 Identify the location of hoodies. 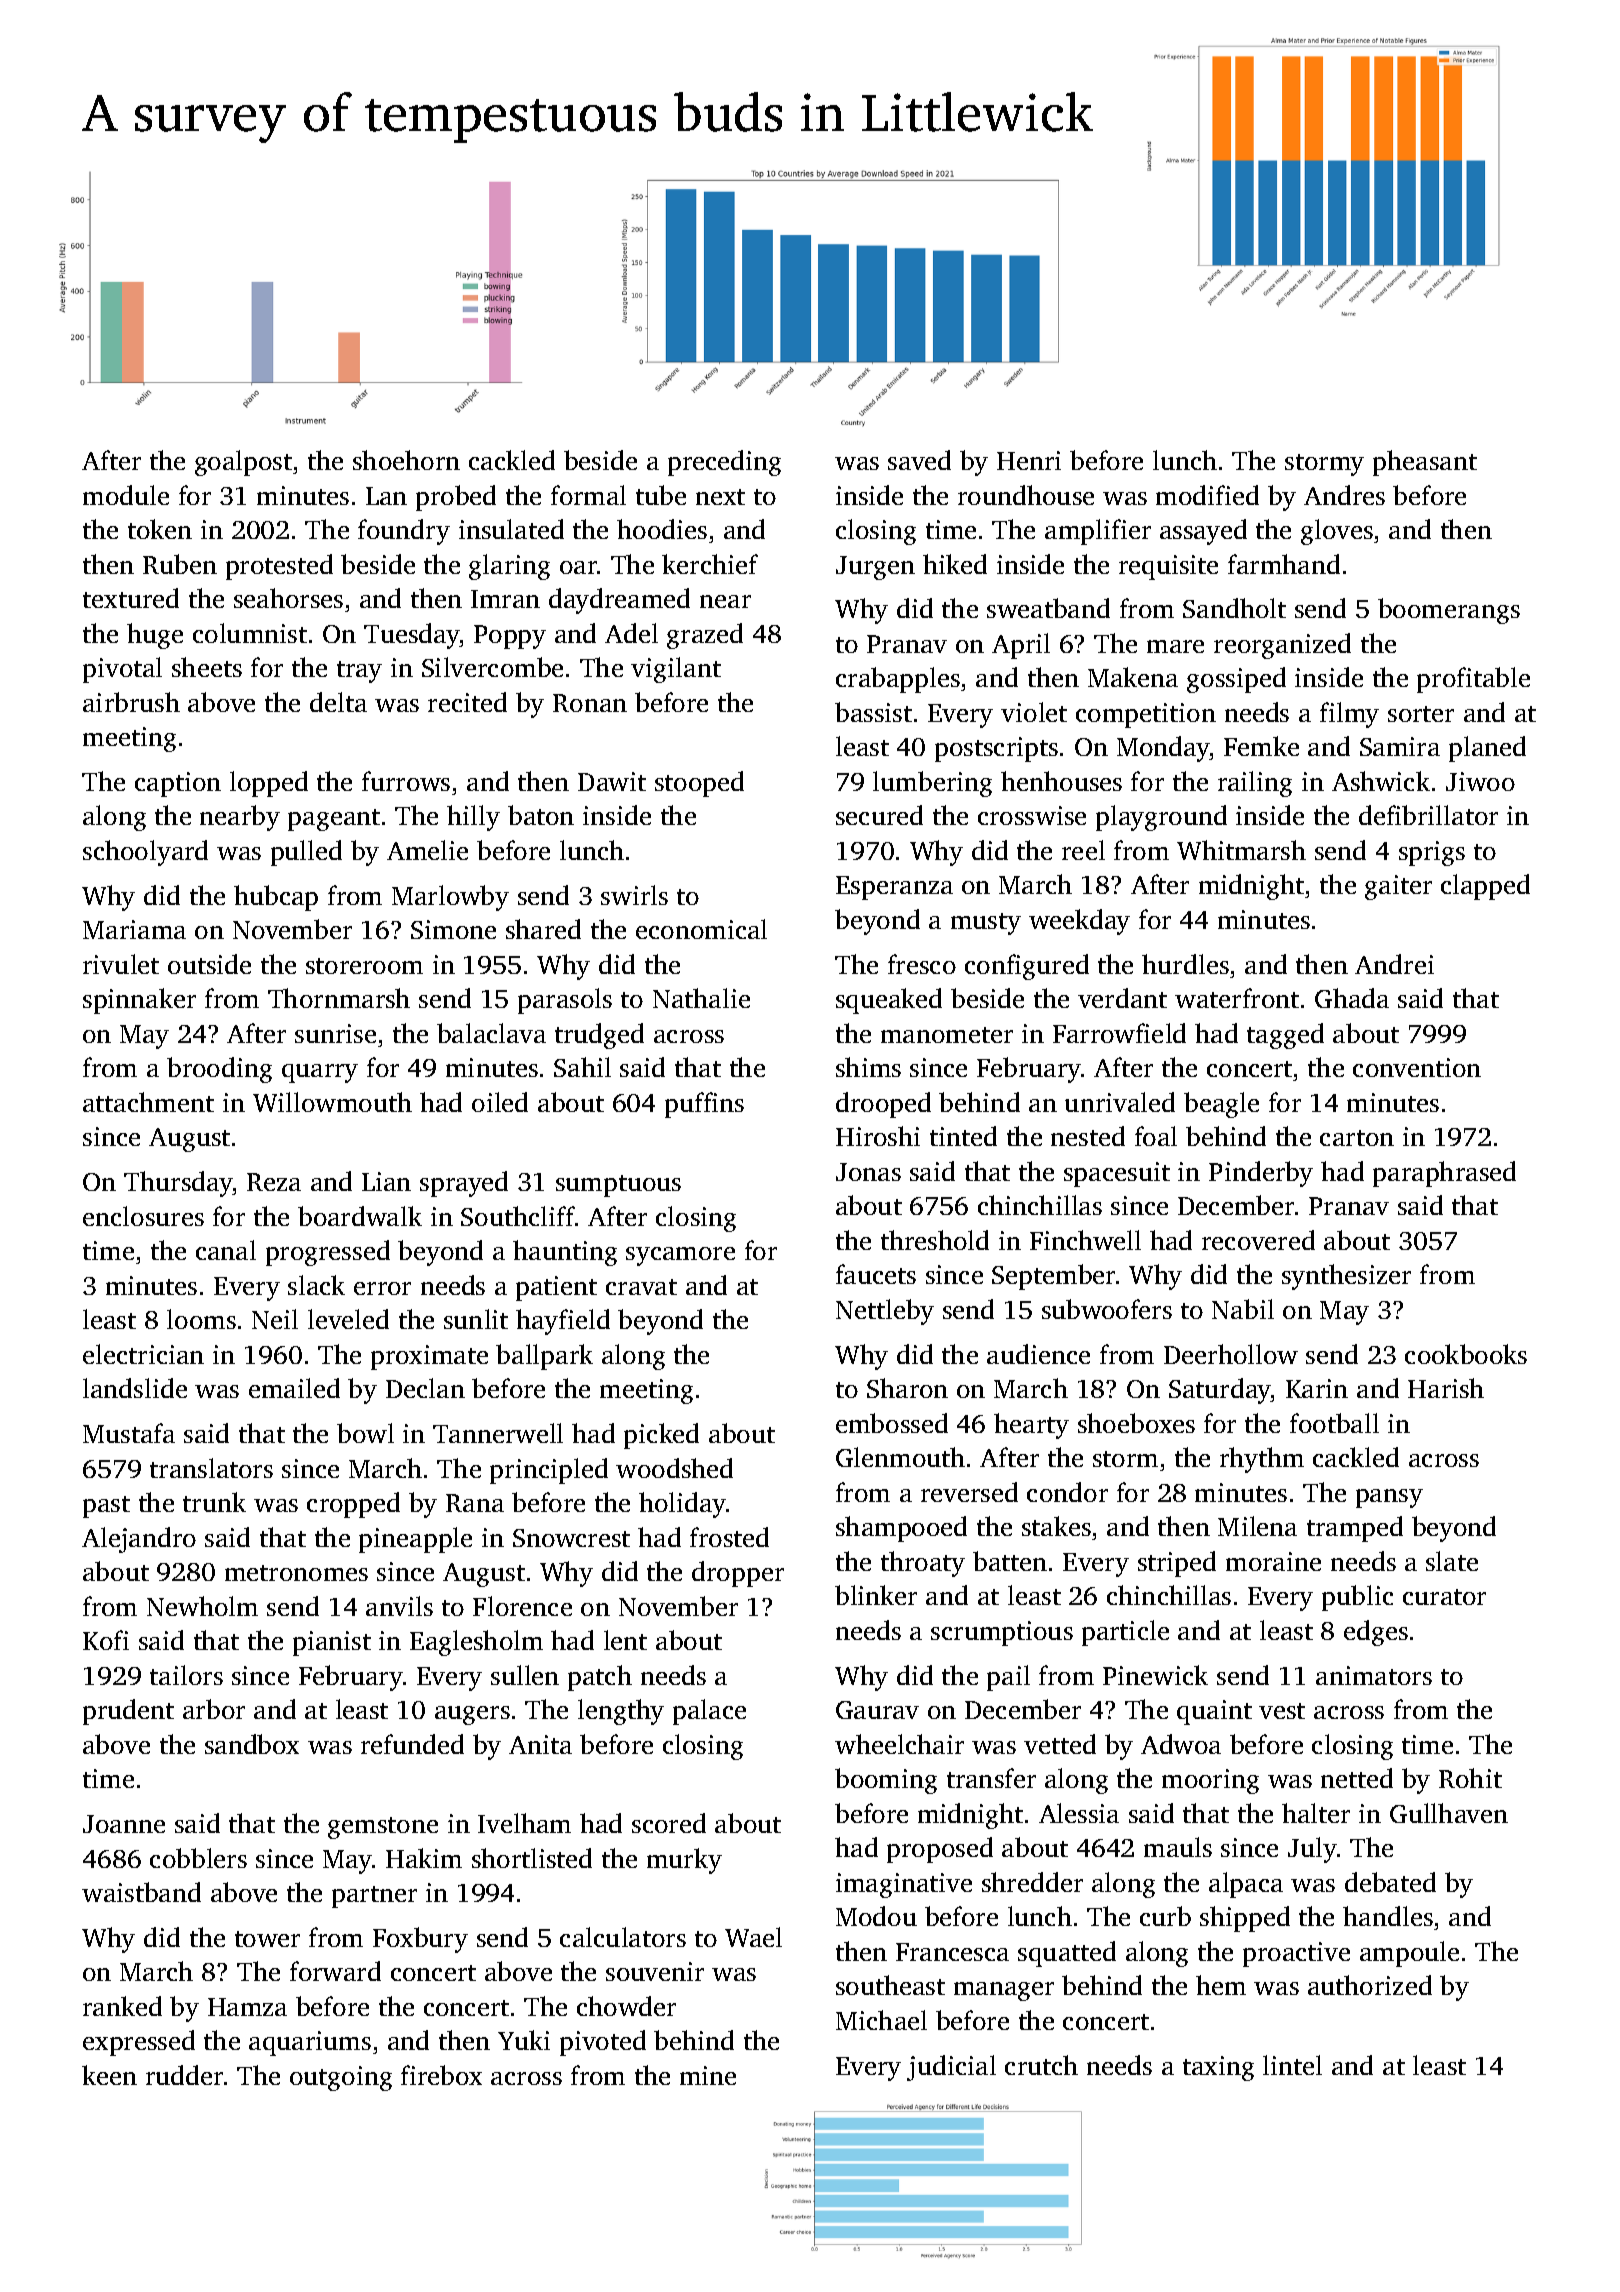
(662, 529).
